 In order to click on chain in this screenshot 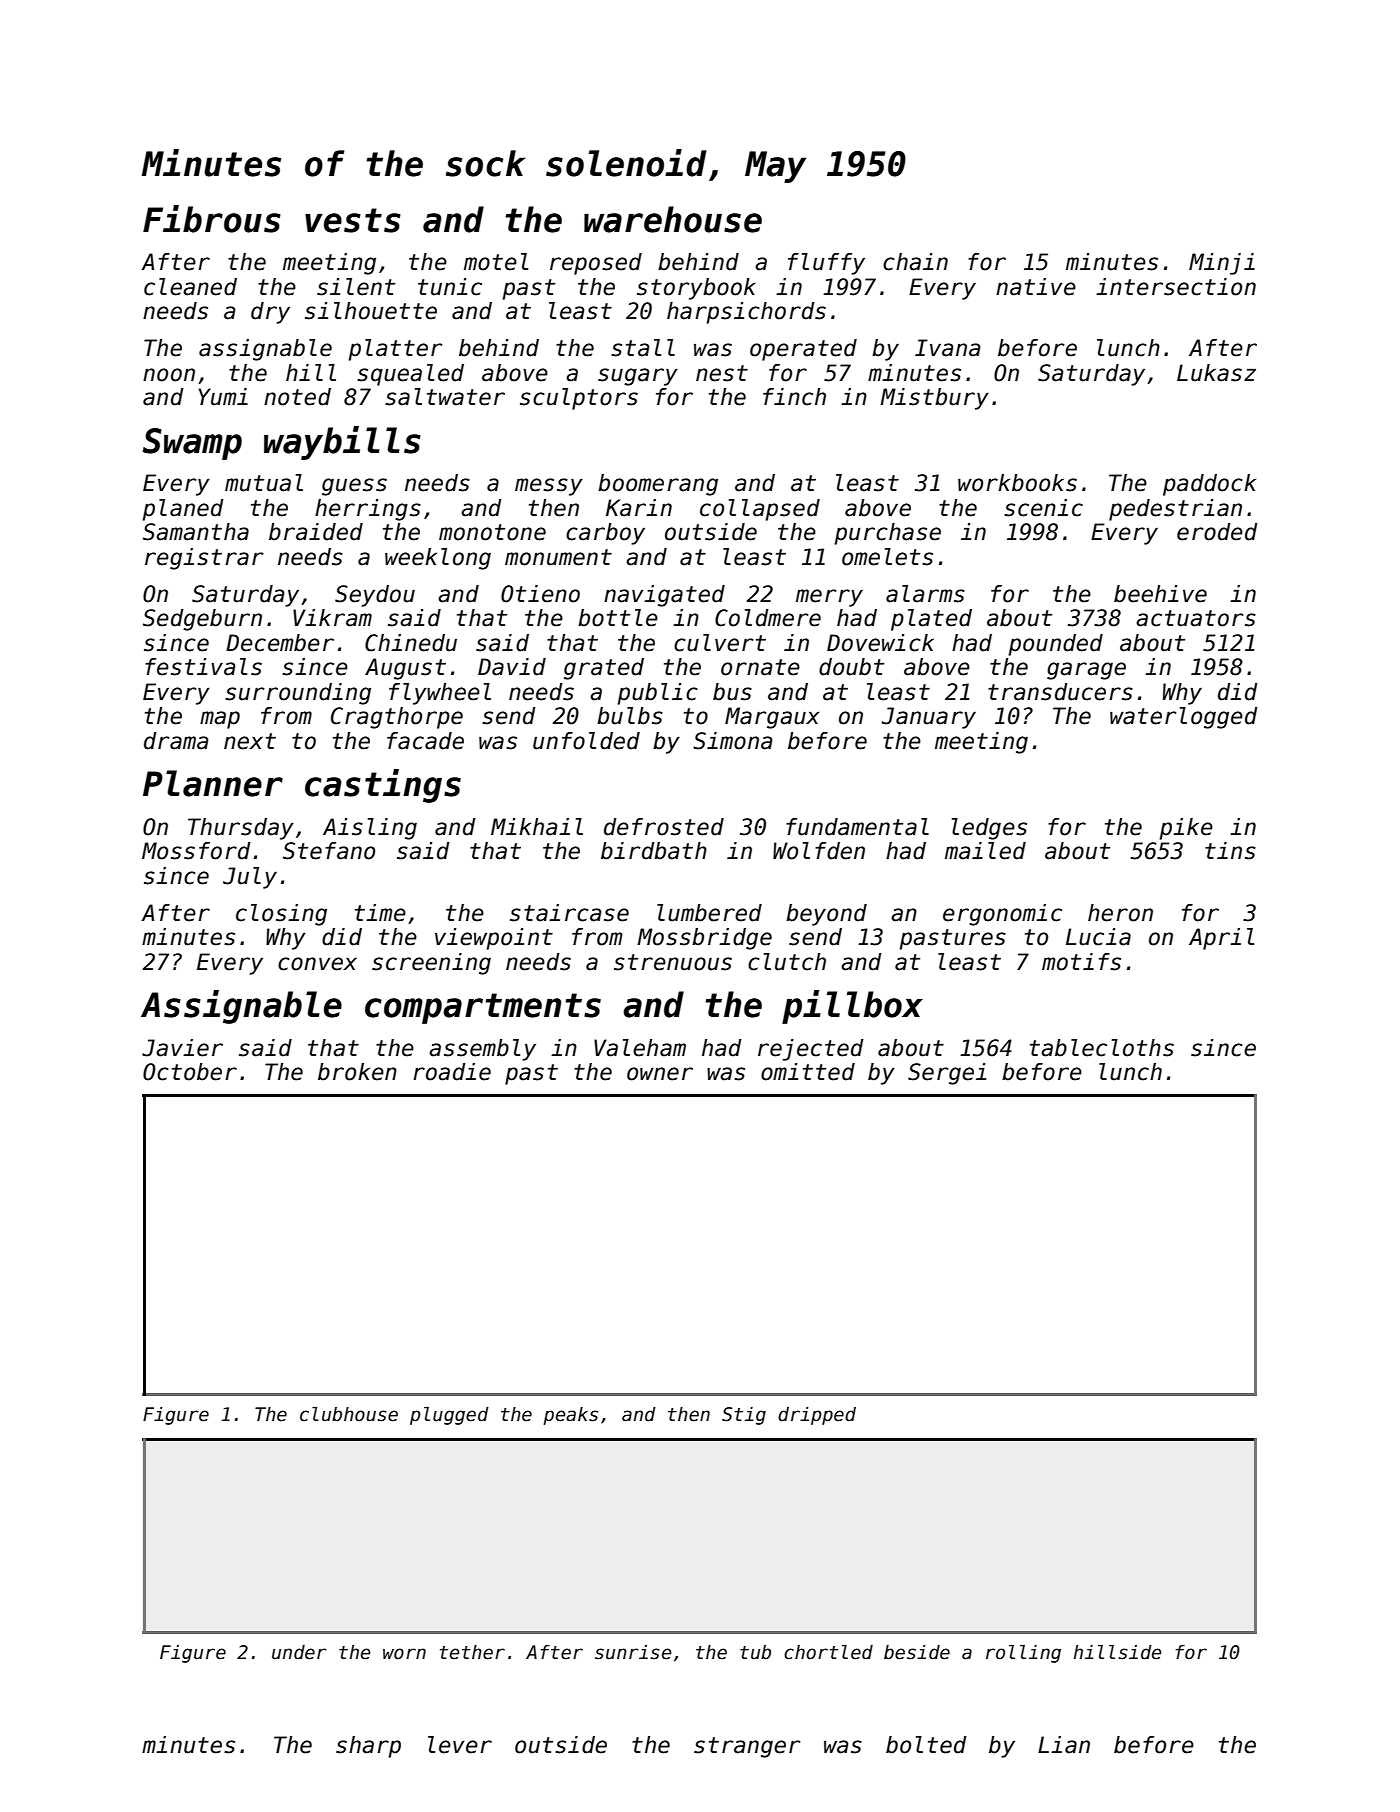, I will do `click(915, 262)`.
